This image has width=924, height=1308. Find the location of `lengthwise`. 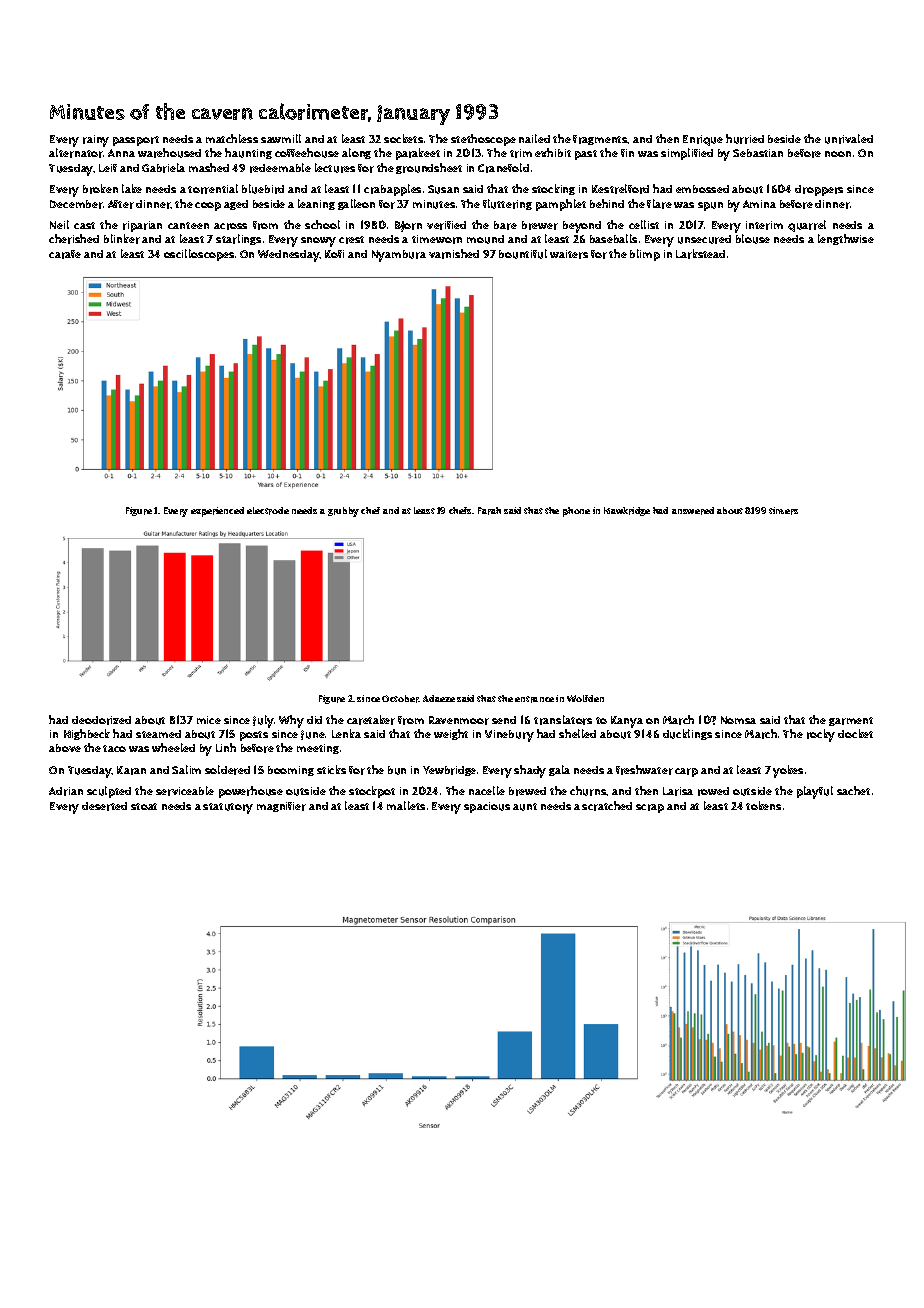

lengthwise is located at coordinates (846, 239).
